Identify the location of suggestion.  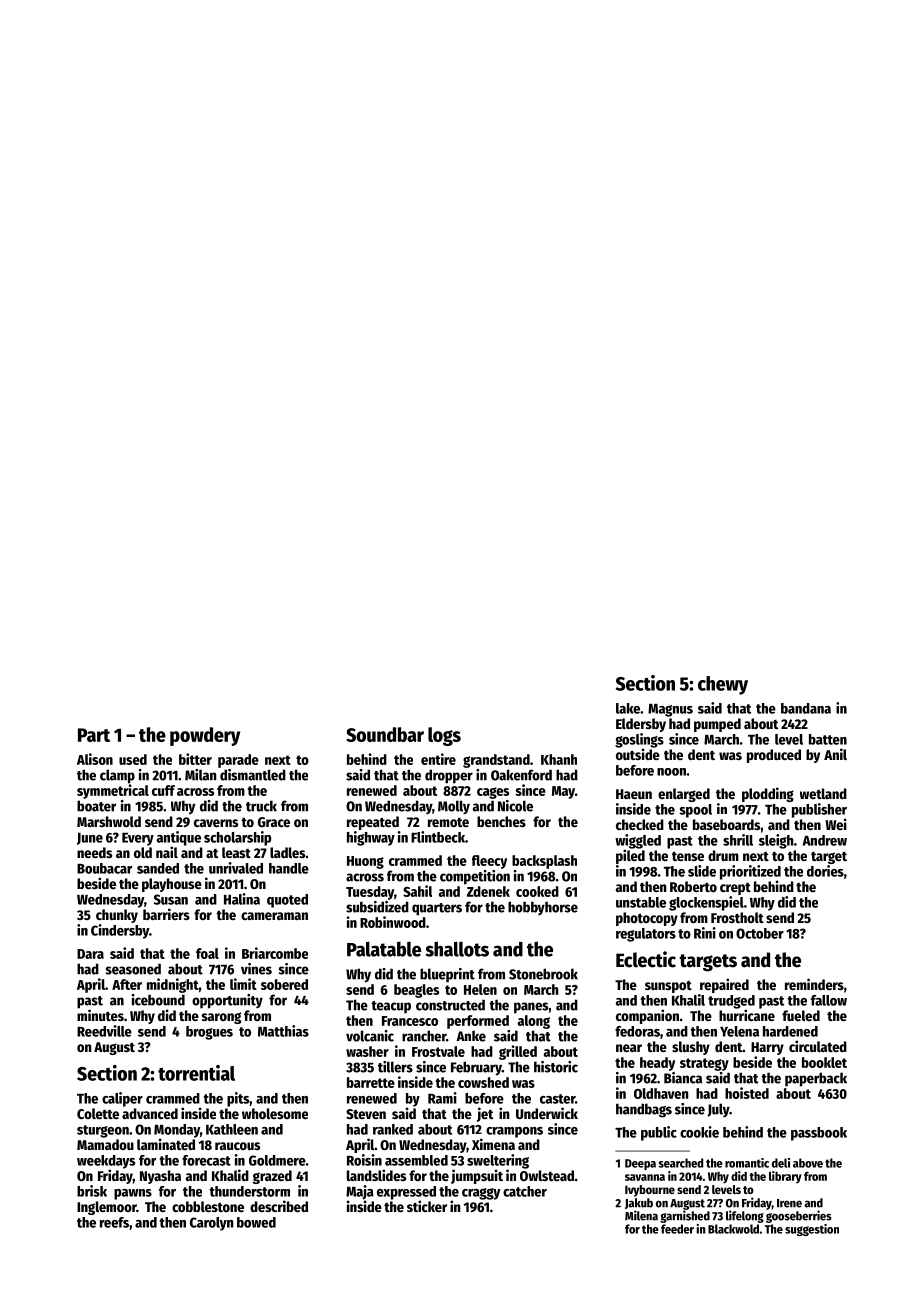
(812, 1230).
